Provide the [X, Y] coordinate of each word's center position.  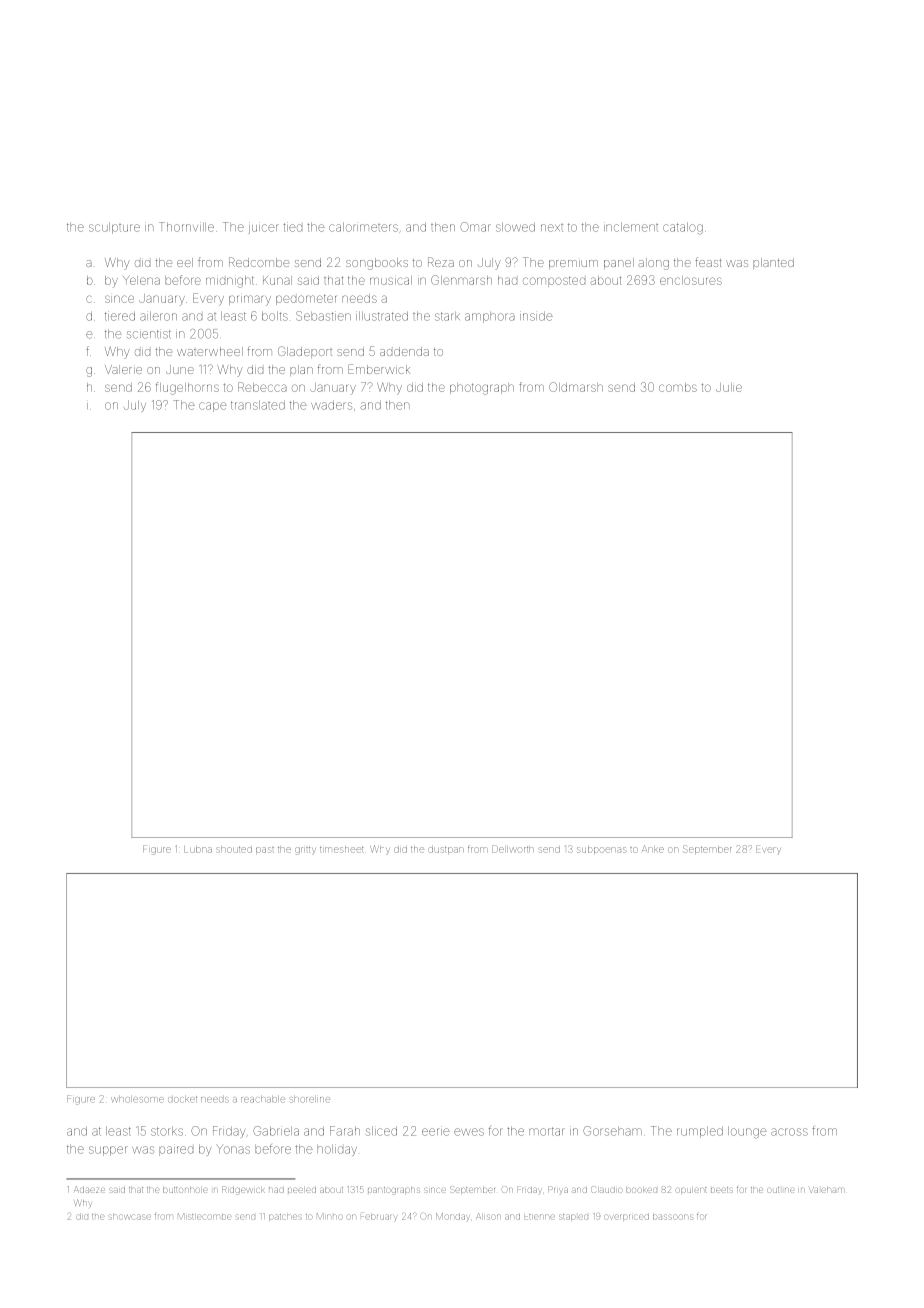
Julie [729, 387]
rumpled [700, 1132]
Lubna [198, 849]
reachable [263, 1100]
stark [447, 316]
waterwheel [210, 351]
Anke [653, 849]
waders [331, 405]
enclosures [691, 280]
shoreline [310, 1099]
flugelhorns [187, 388]
